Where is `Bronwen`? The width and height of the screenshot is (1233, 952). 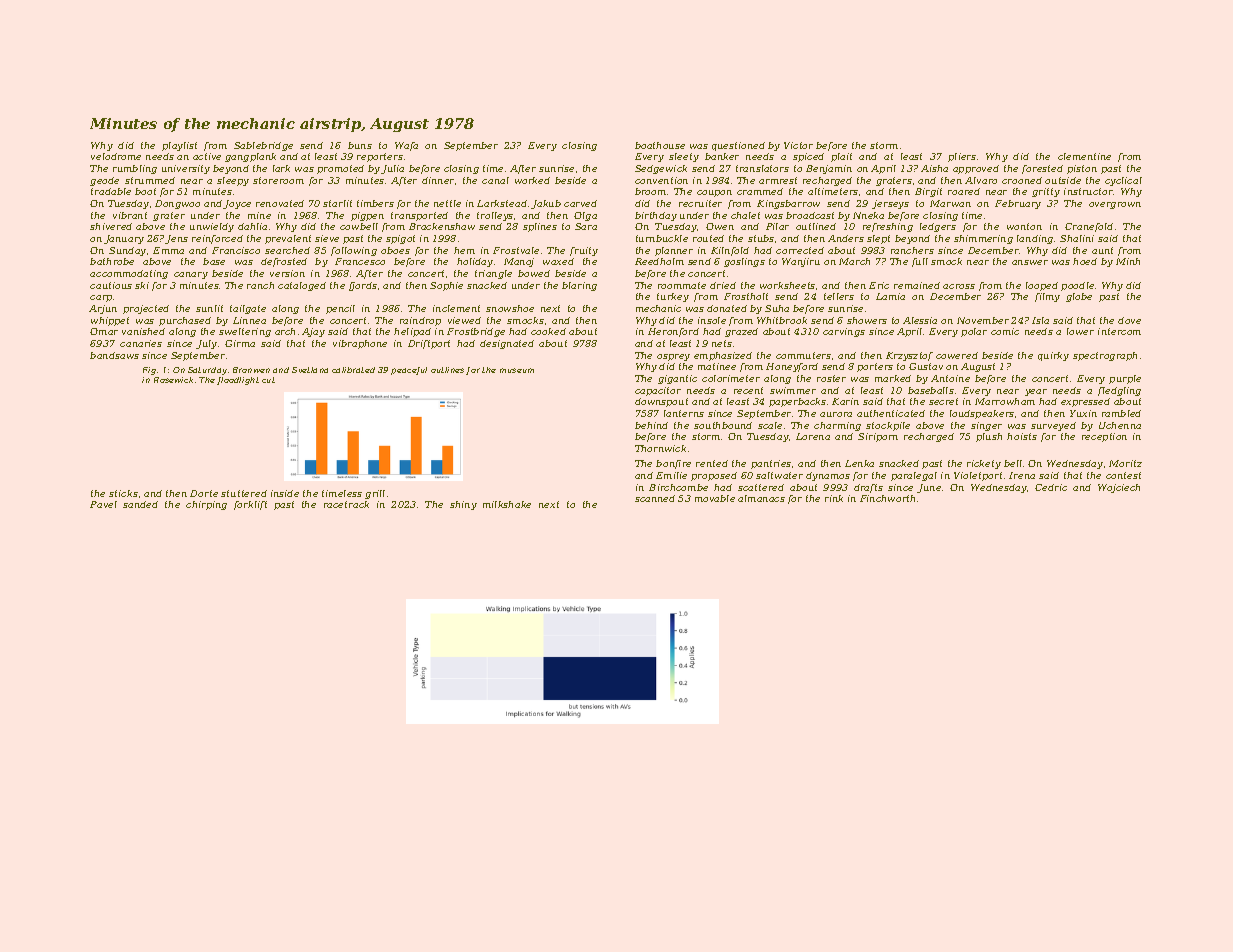
Bronwen is located at coordinates (251, 370).
